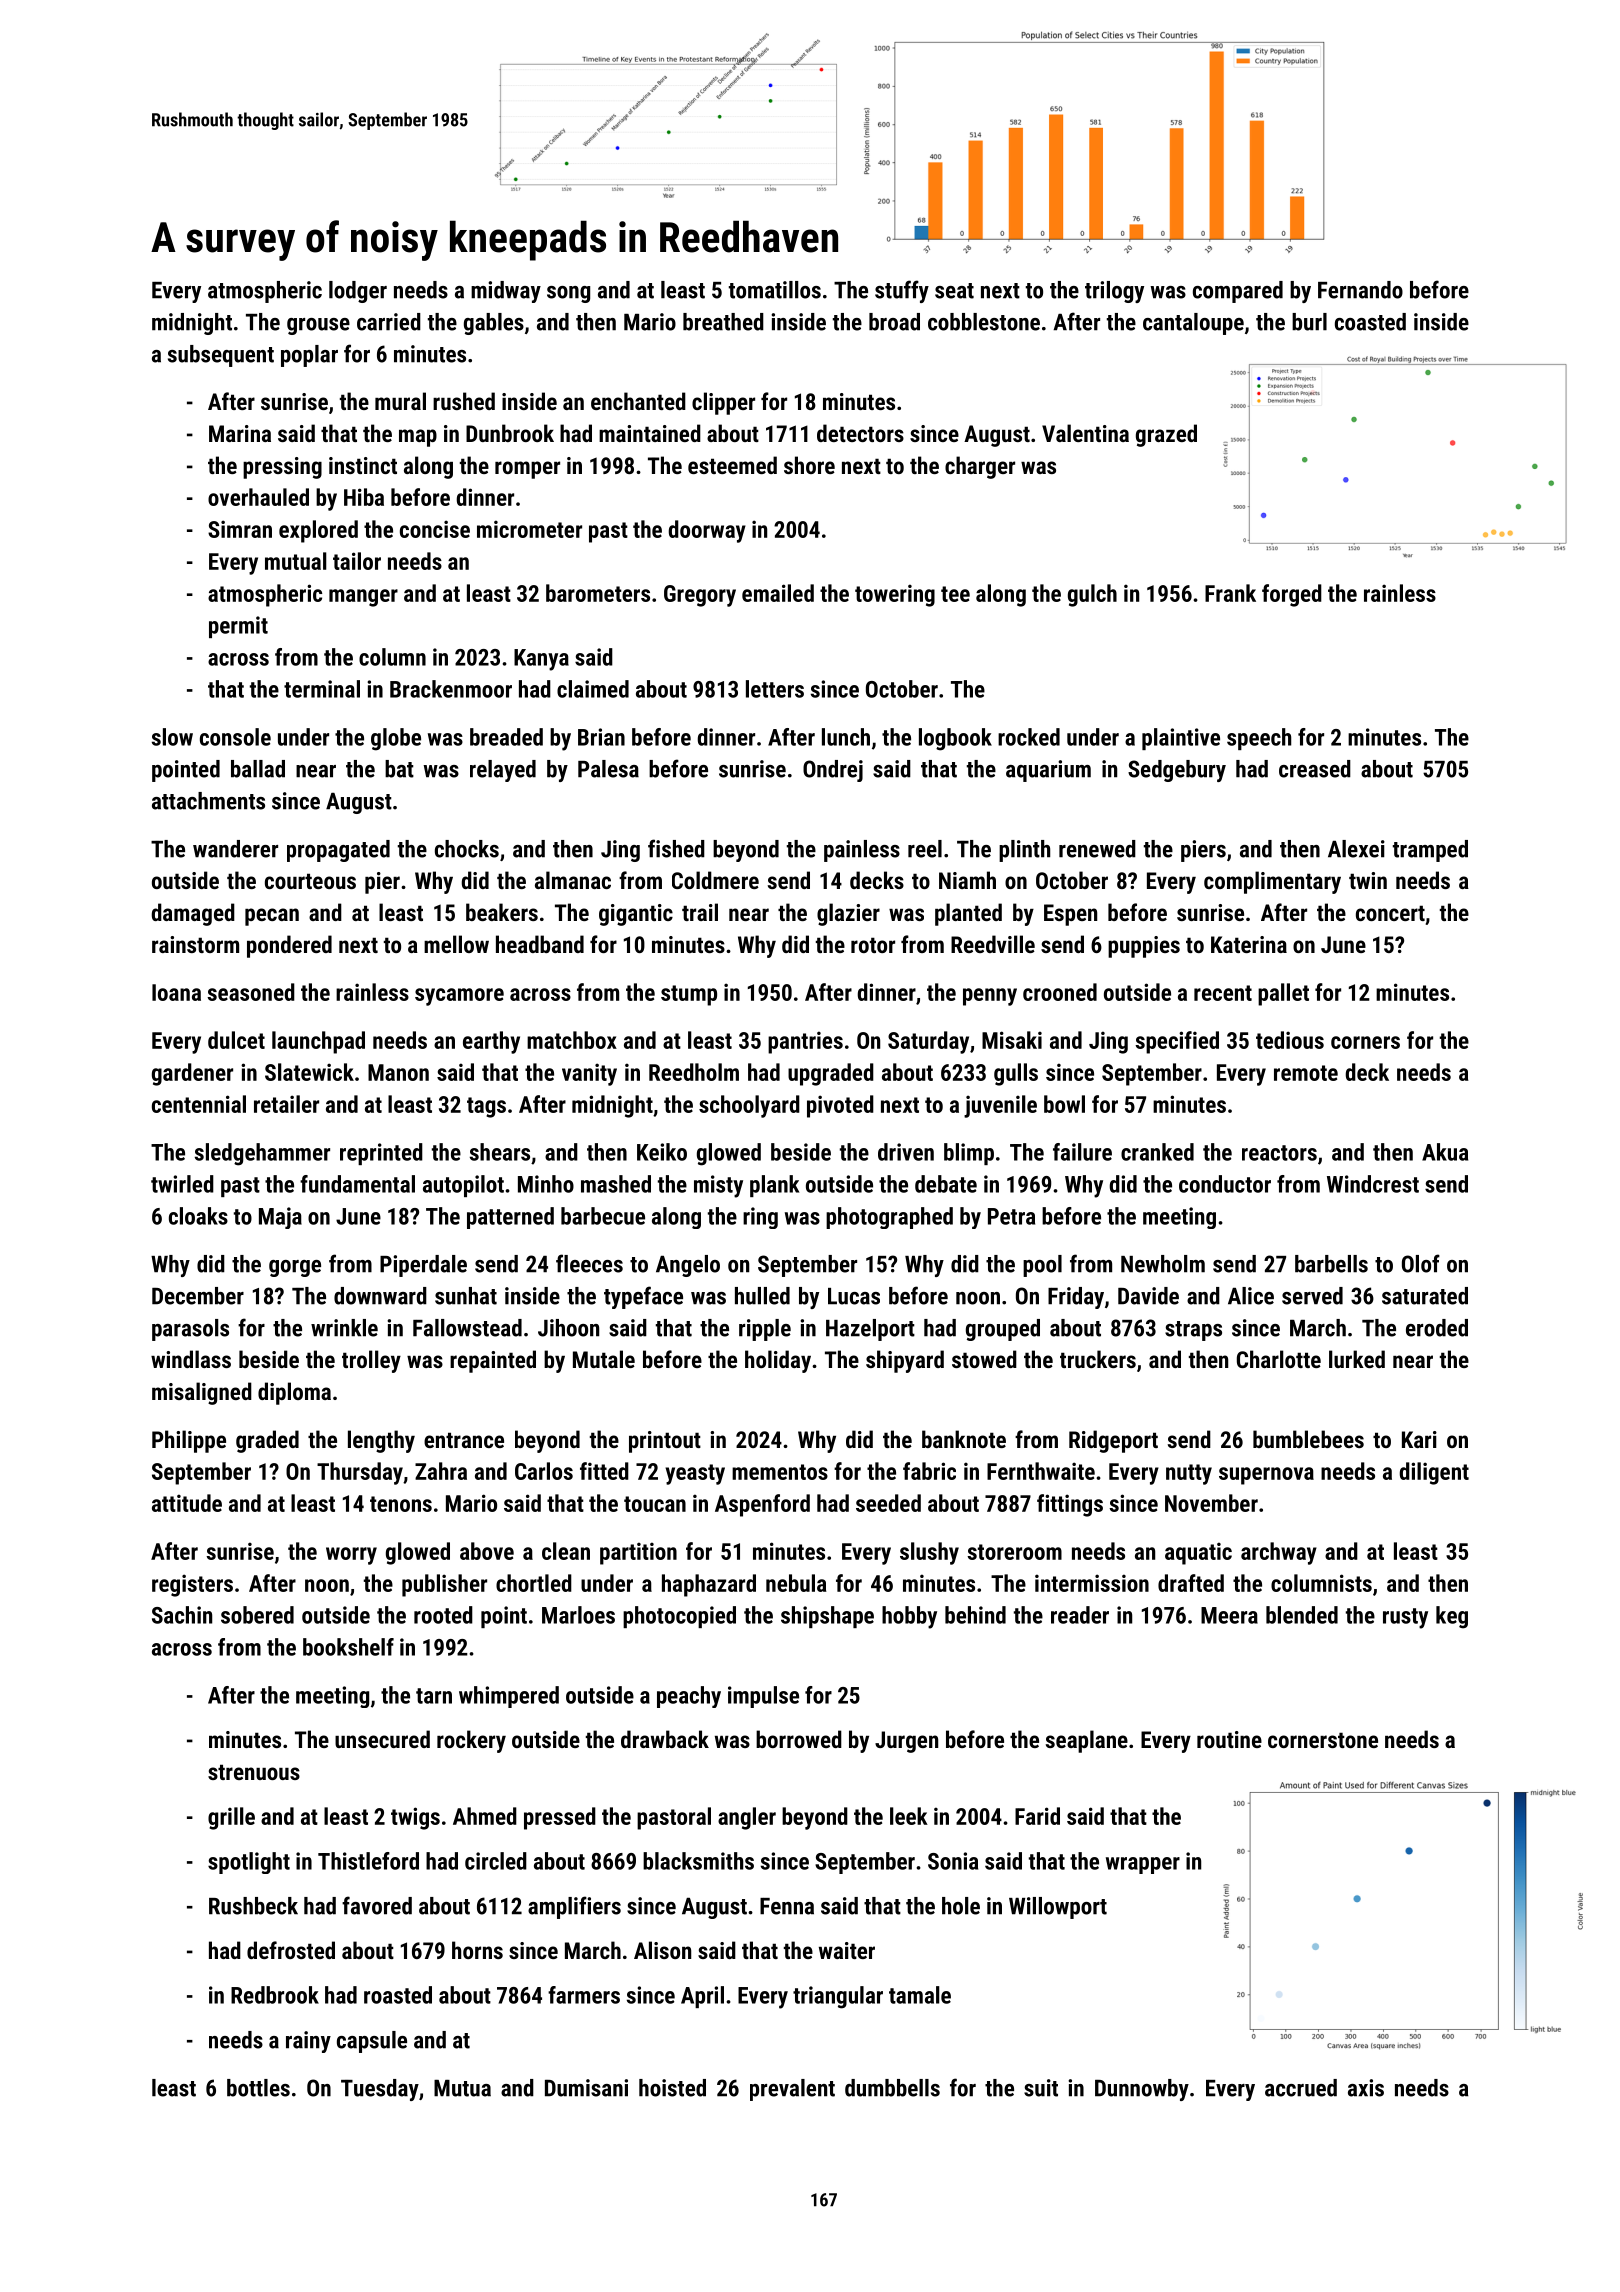  What do you see at coordinates (833, 771) in the image?
I see `Ondrej` at bounding box center [833, 771].
